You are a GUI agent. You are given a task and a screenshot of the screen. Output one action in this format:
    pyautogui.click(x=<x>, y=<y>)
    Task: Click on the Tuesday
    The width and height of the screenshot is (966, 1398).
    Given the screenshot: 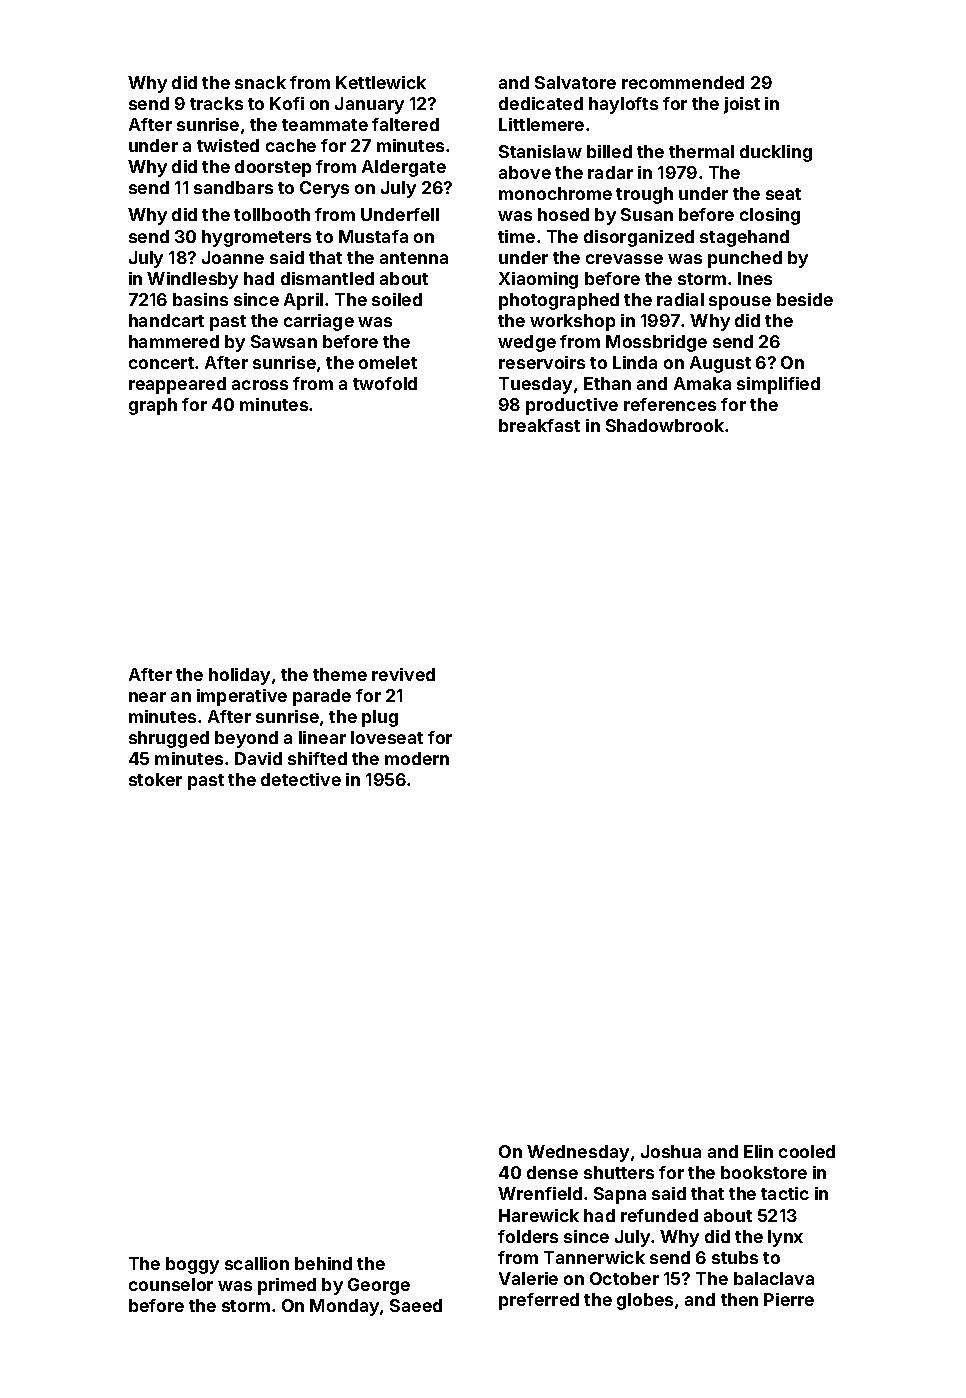 What is the action you would take?
    pyautogui.click(x=535, y=385)
